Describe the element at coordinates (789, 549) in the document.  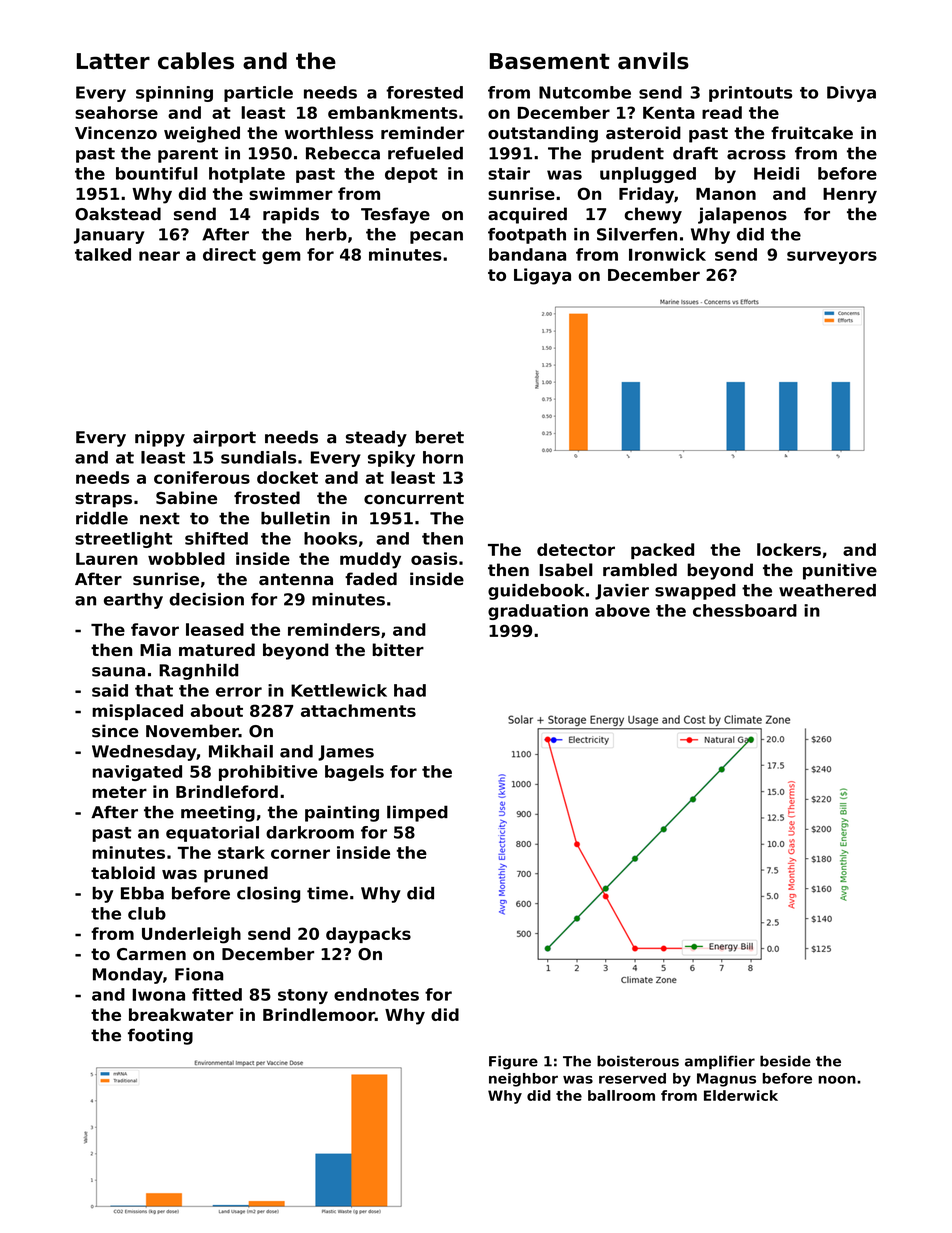
I see `lockers` at that location.
